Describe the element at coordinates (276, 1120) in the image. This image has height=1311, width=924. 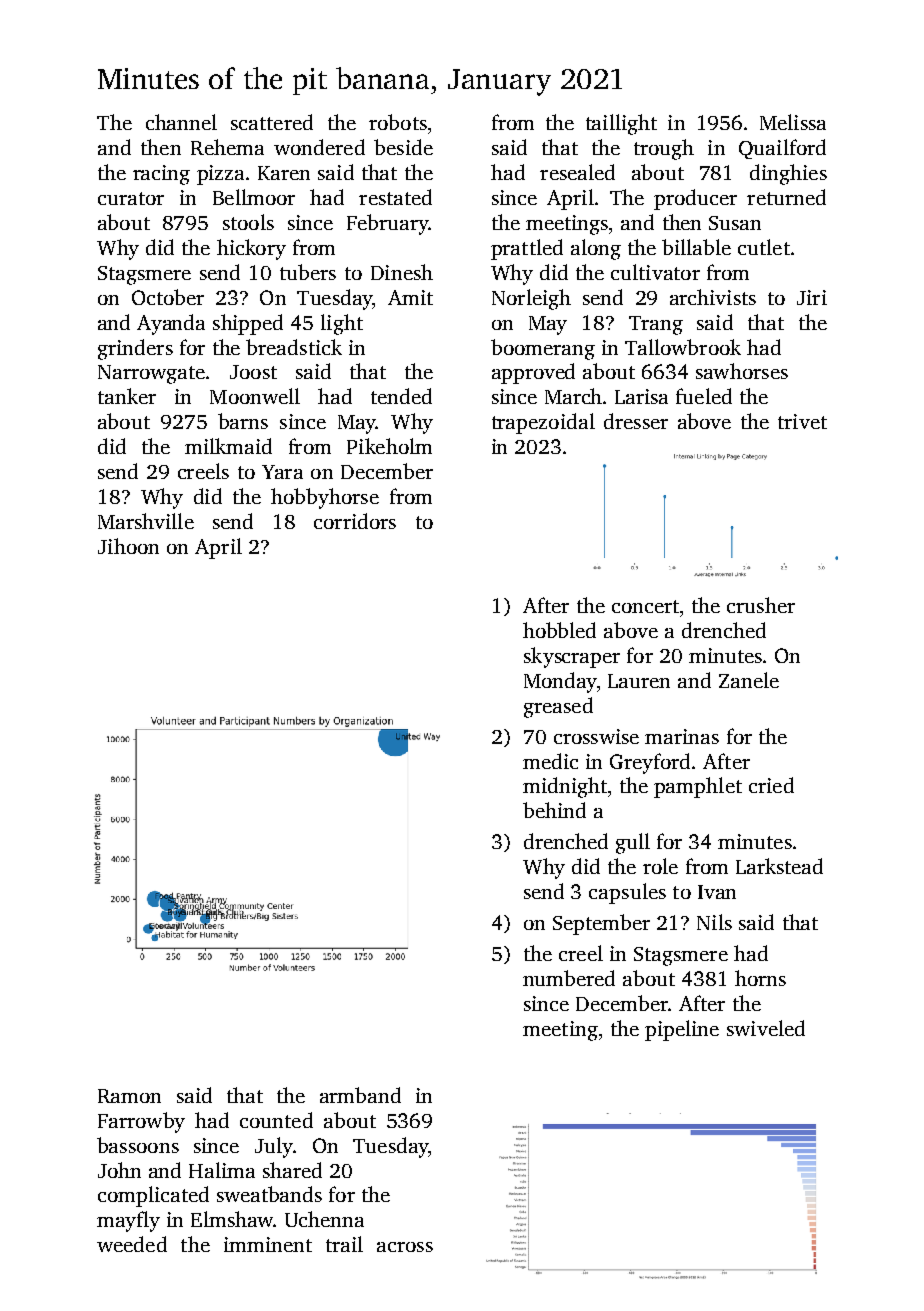
I see `counted` at that location.
